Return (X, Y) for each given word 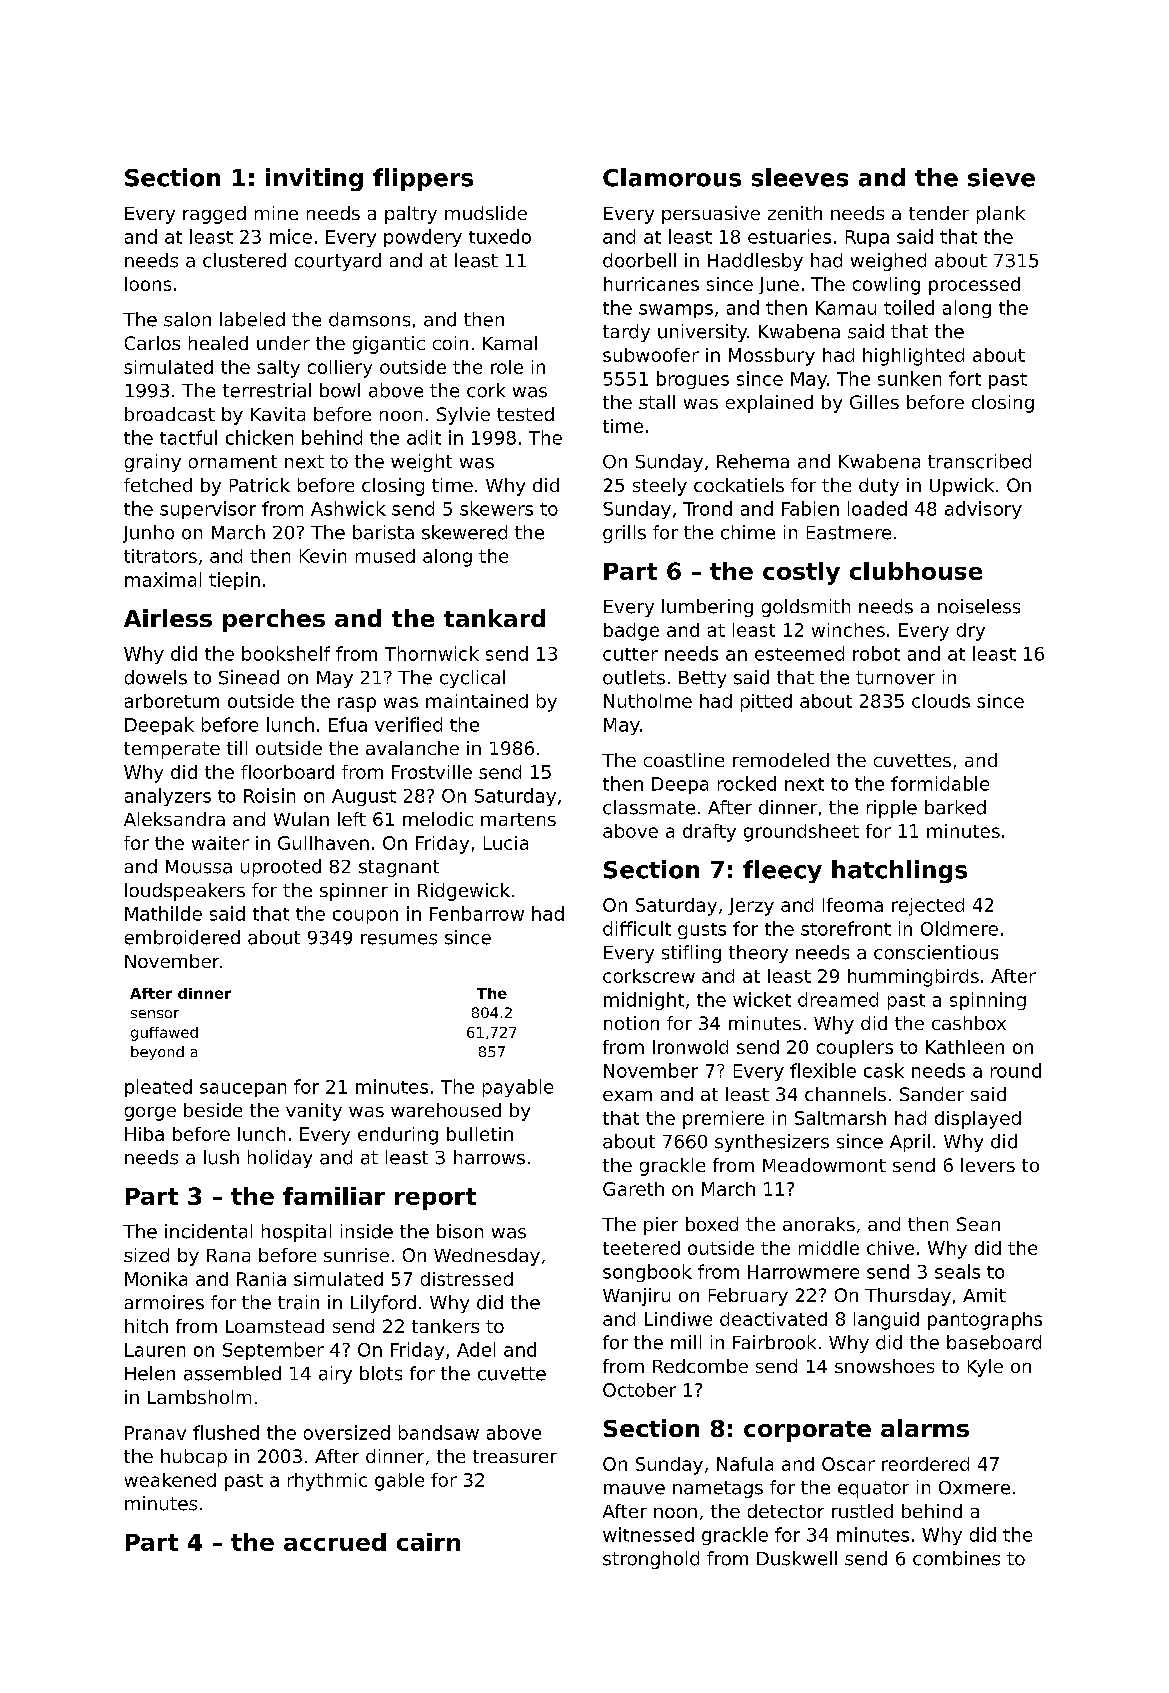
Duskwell (797, 1558)
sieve (1001, 177)
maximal (163, 579)
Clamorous (672, 177)
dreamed (838, 999)
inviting (314, 179)
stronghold (651, 1560)
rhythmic (327, 1482)
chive (890, 1248)
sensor (155, 1014)
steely (660, 487)
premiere (723, 1120)
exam (627, 1096)
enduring (398, 1136)
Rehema (753, 461)
